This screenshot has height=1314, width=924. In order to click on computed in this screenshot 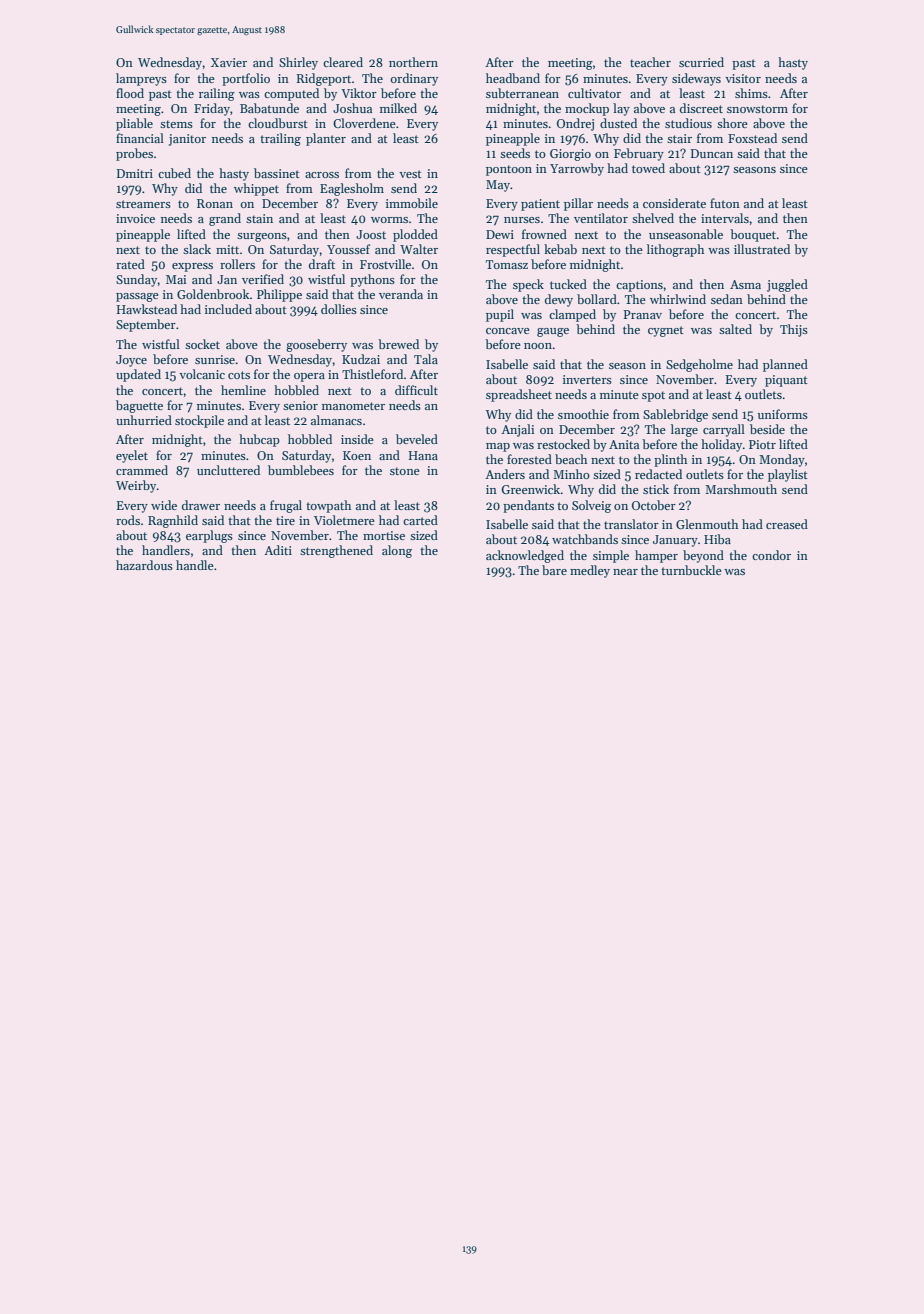, I will do `click(291, 94)`.
